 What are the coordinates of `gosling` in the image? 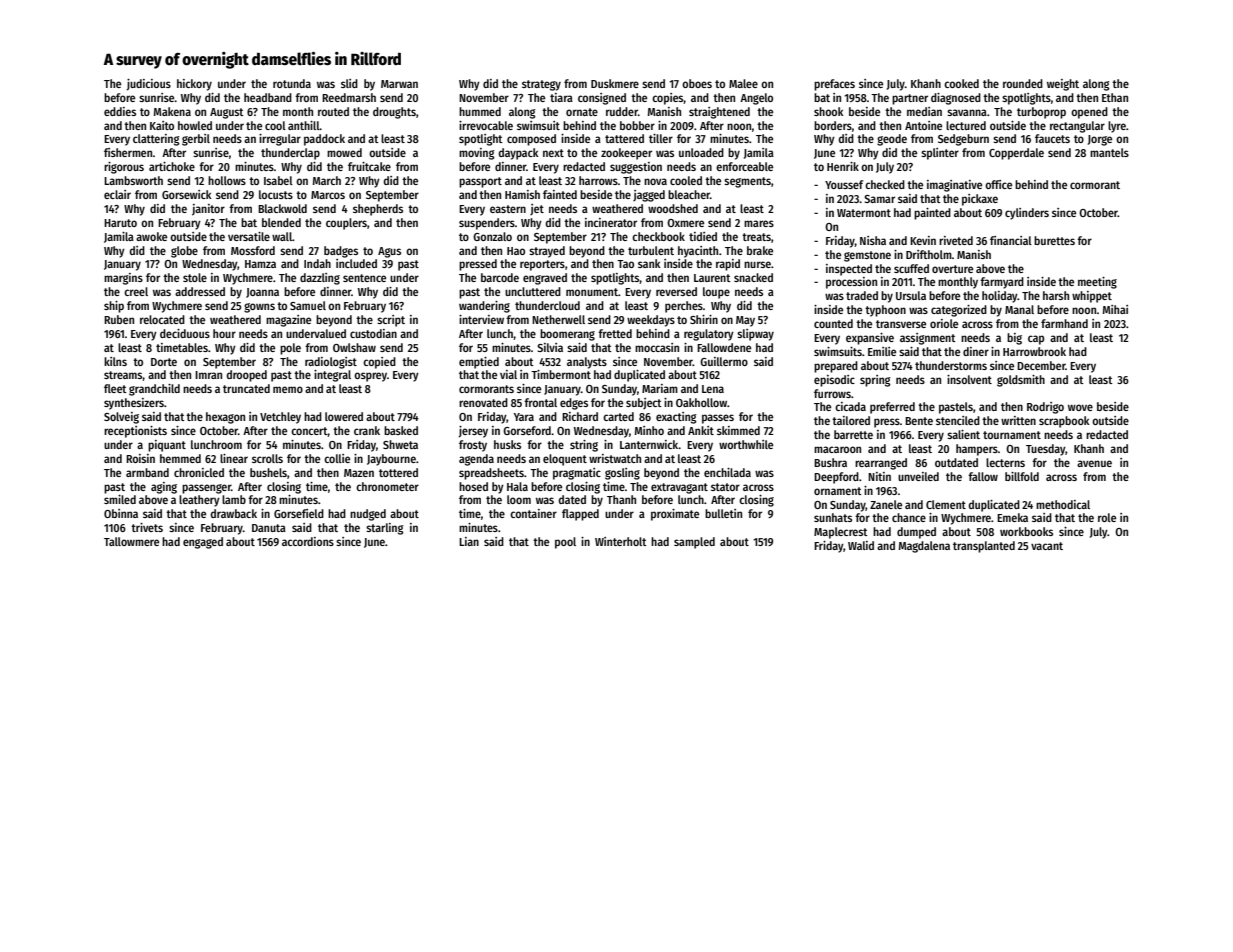 It's located at (622, 474).
